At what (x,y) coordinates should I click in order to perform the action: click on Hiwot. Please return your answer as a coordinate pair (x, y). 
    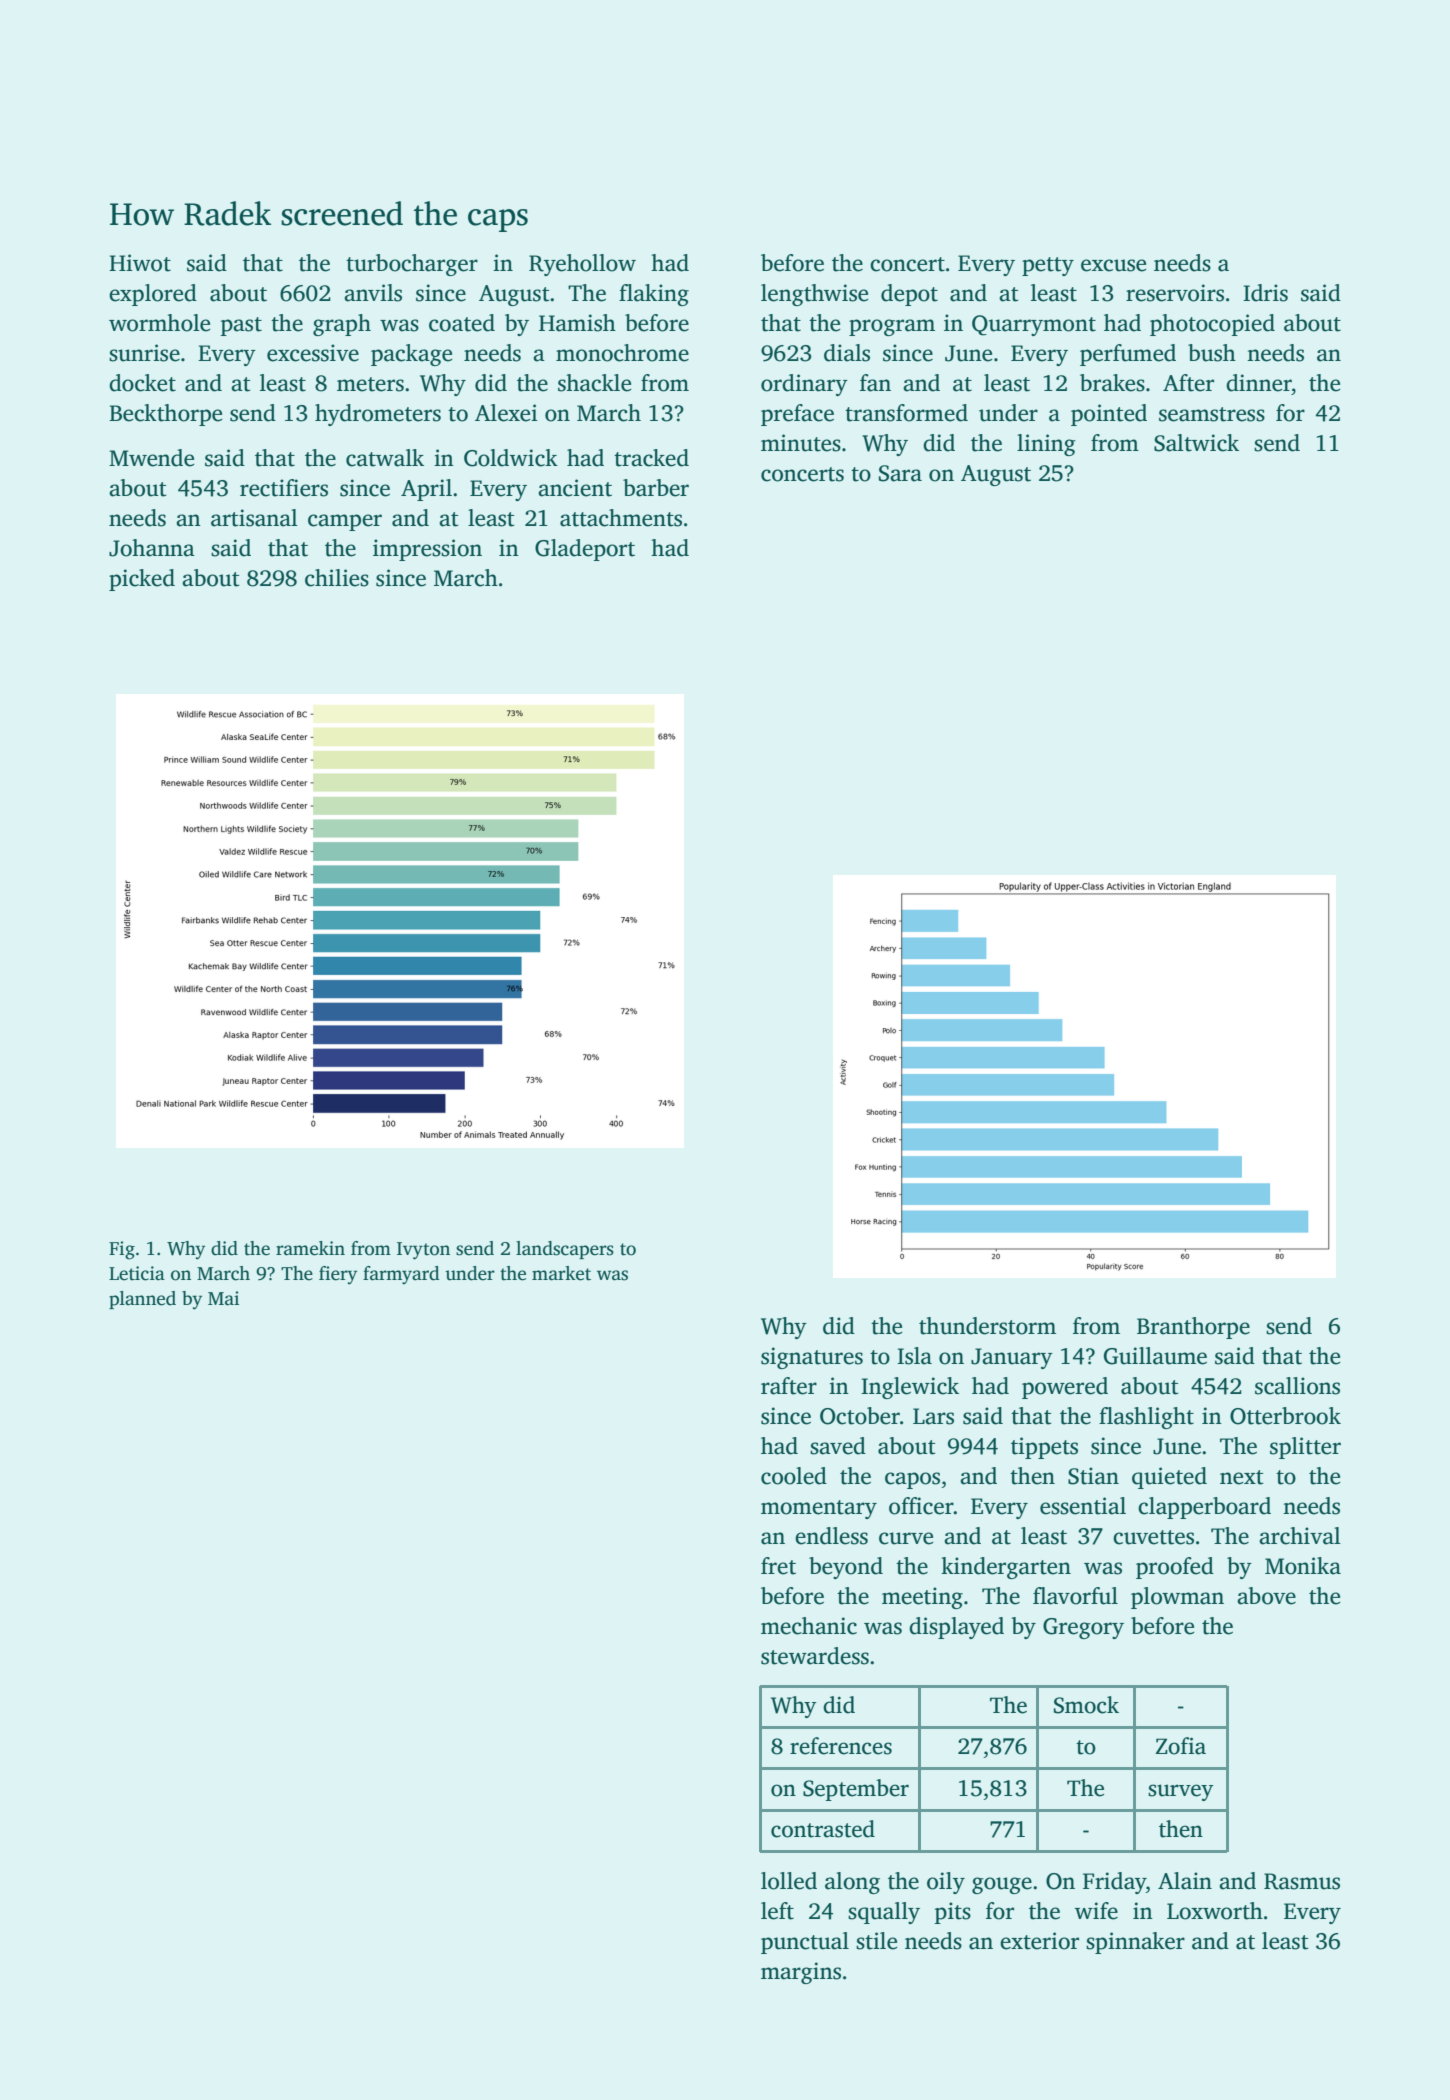
    Looking at the image, I should click on (140, 263).
